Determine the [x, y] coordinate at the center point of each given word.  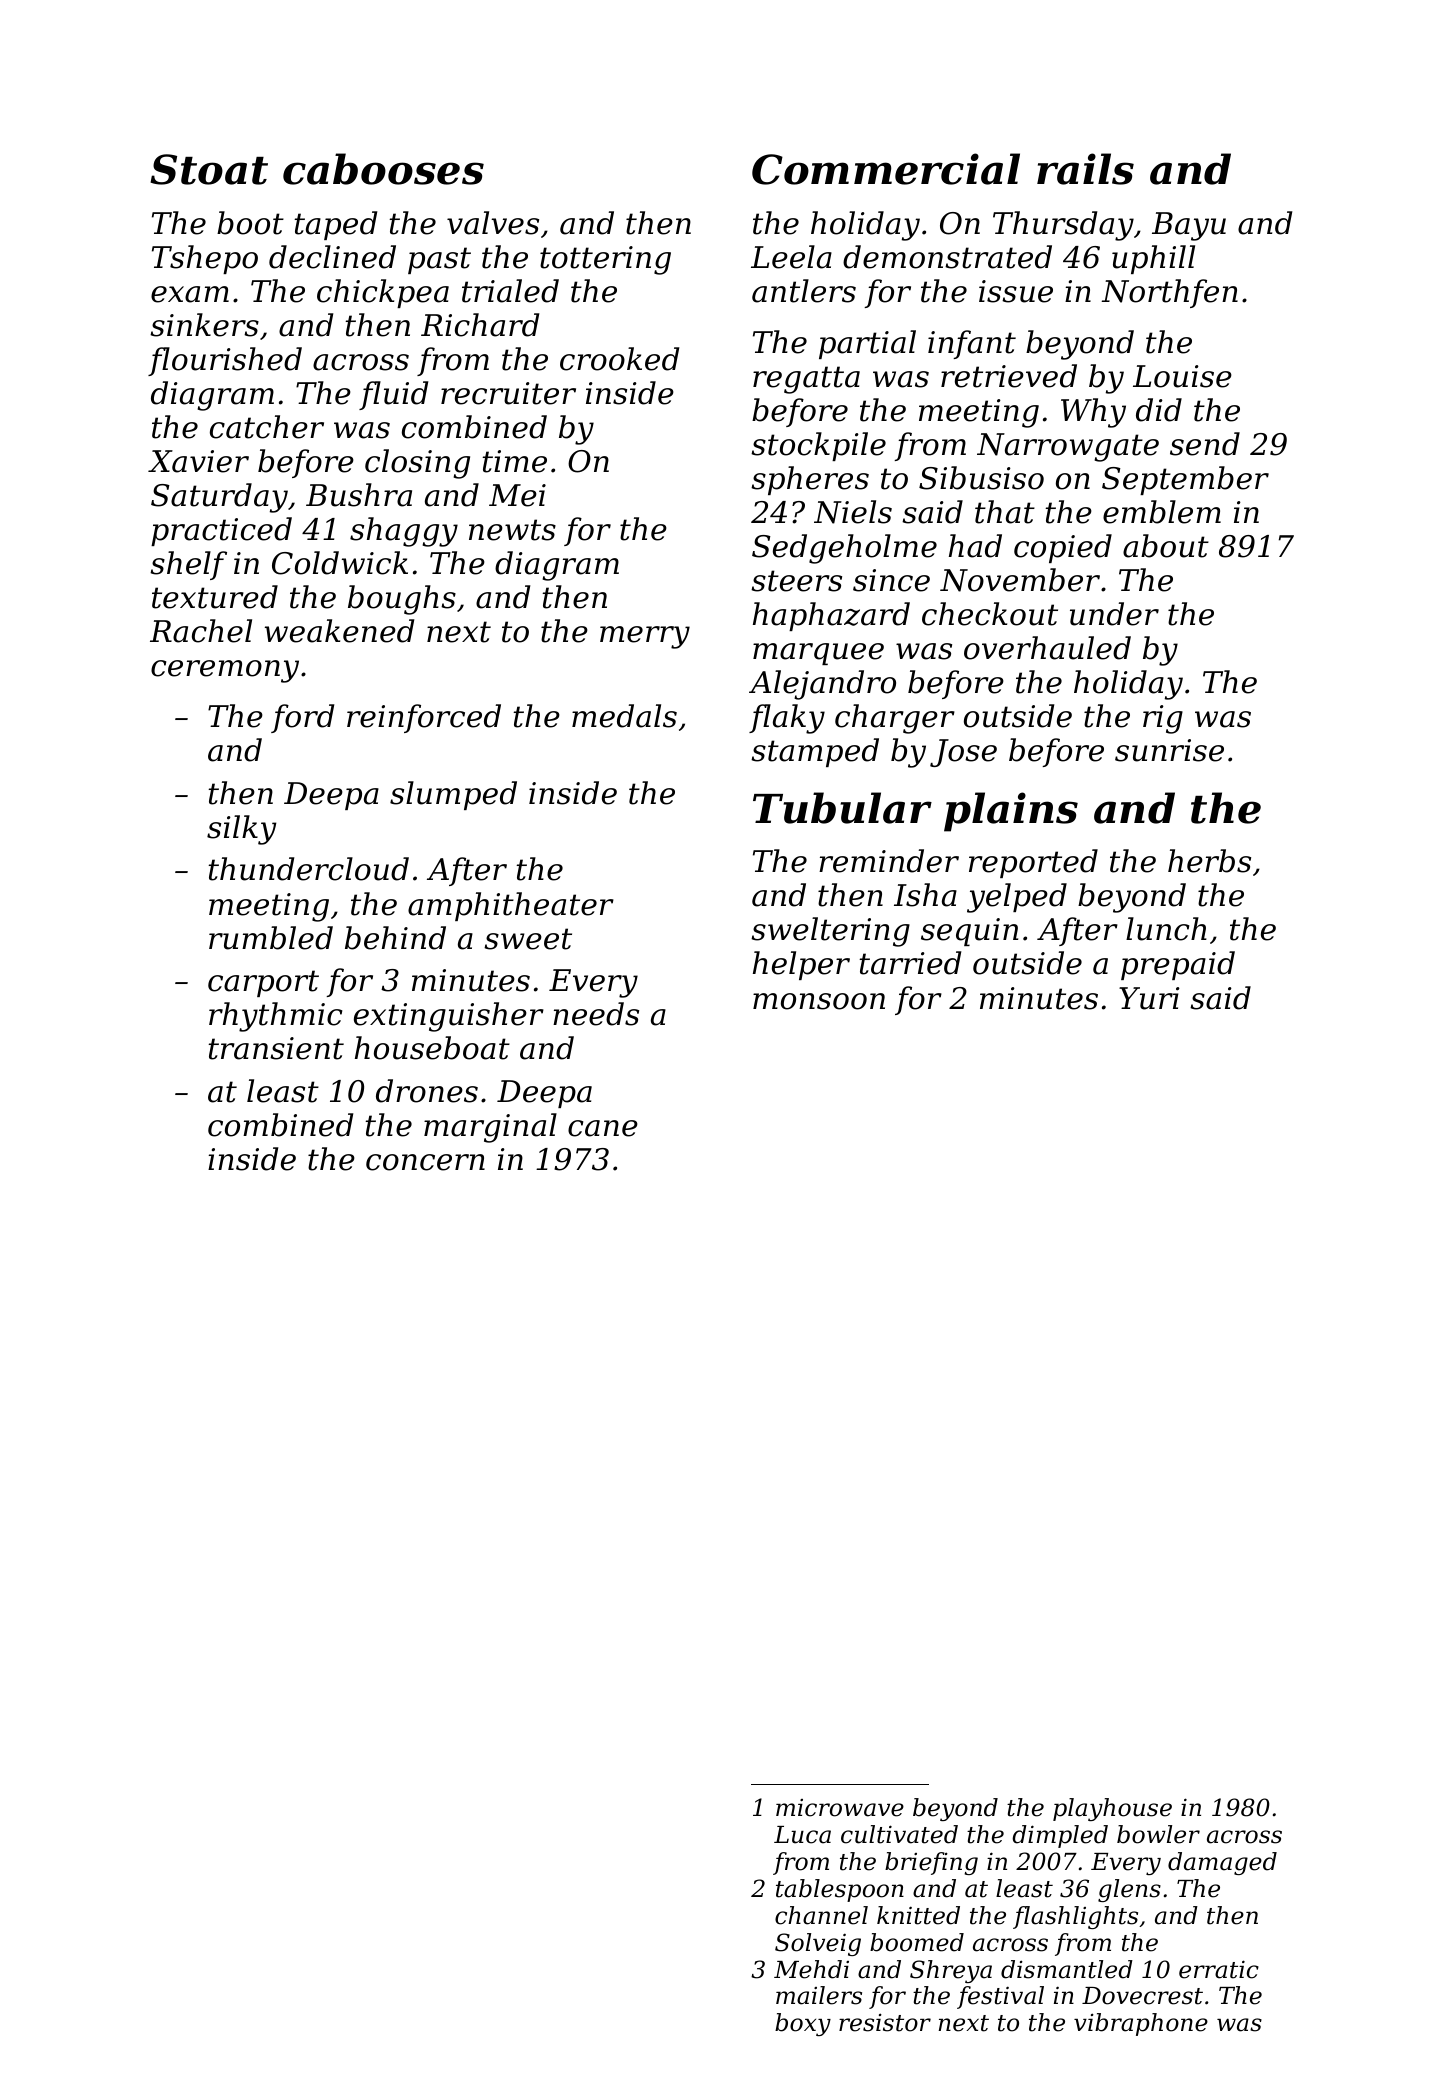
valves [493, 223]
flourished [225, 361]
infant [972, 344]
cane [603, 1128]
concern [425, 1162]
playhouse [1112, 1809]
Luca [802, 1835]
